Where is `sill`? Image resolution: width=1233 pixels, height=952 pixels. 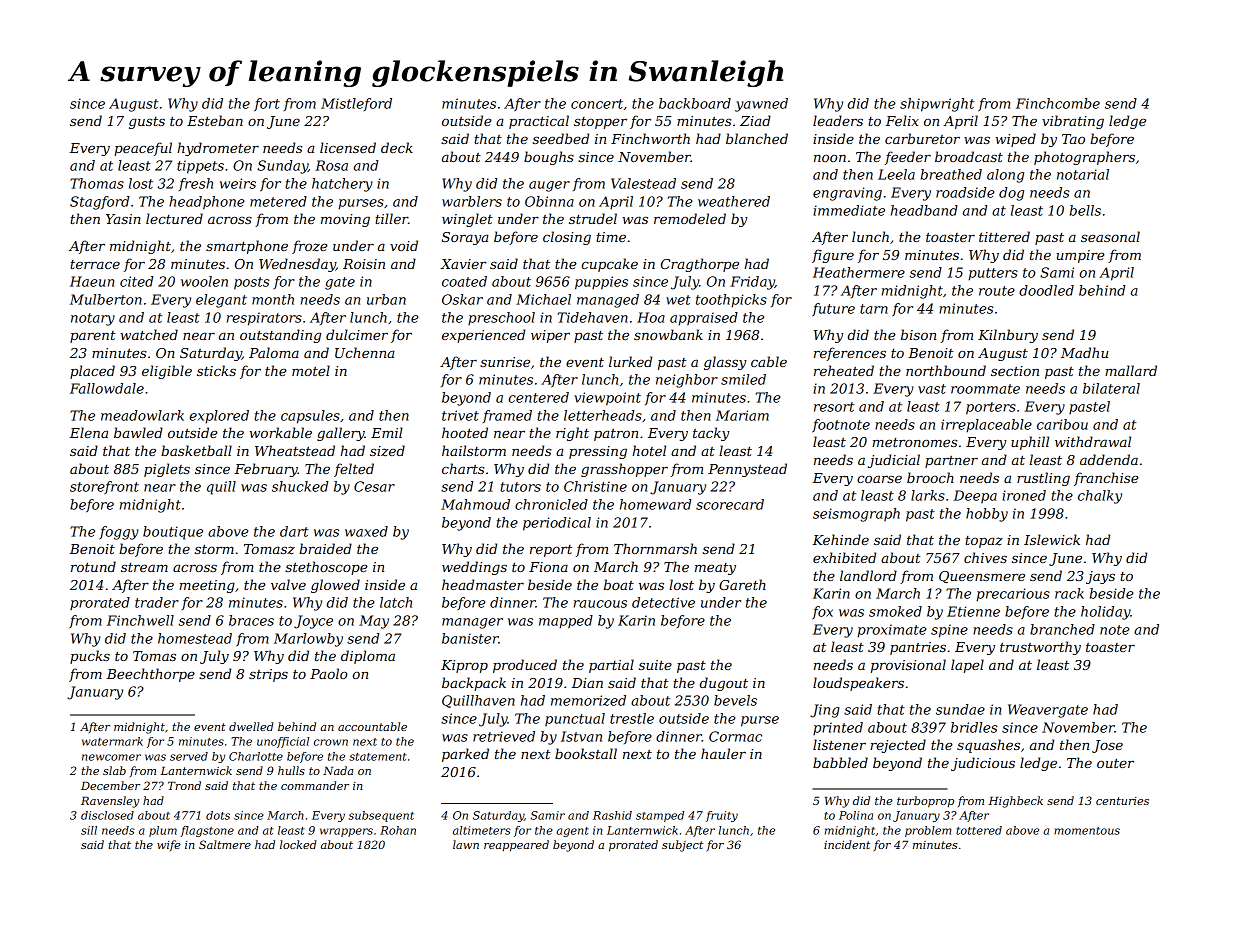
sill is located at coordinates (89, 830).
